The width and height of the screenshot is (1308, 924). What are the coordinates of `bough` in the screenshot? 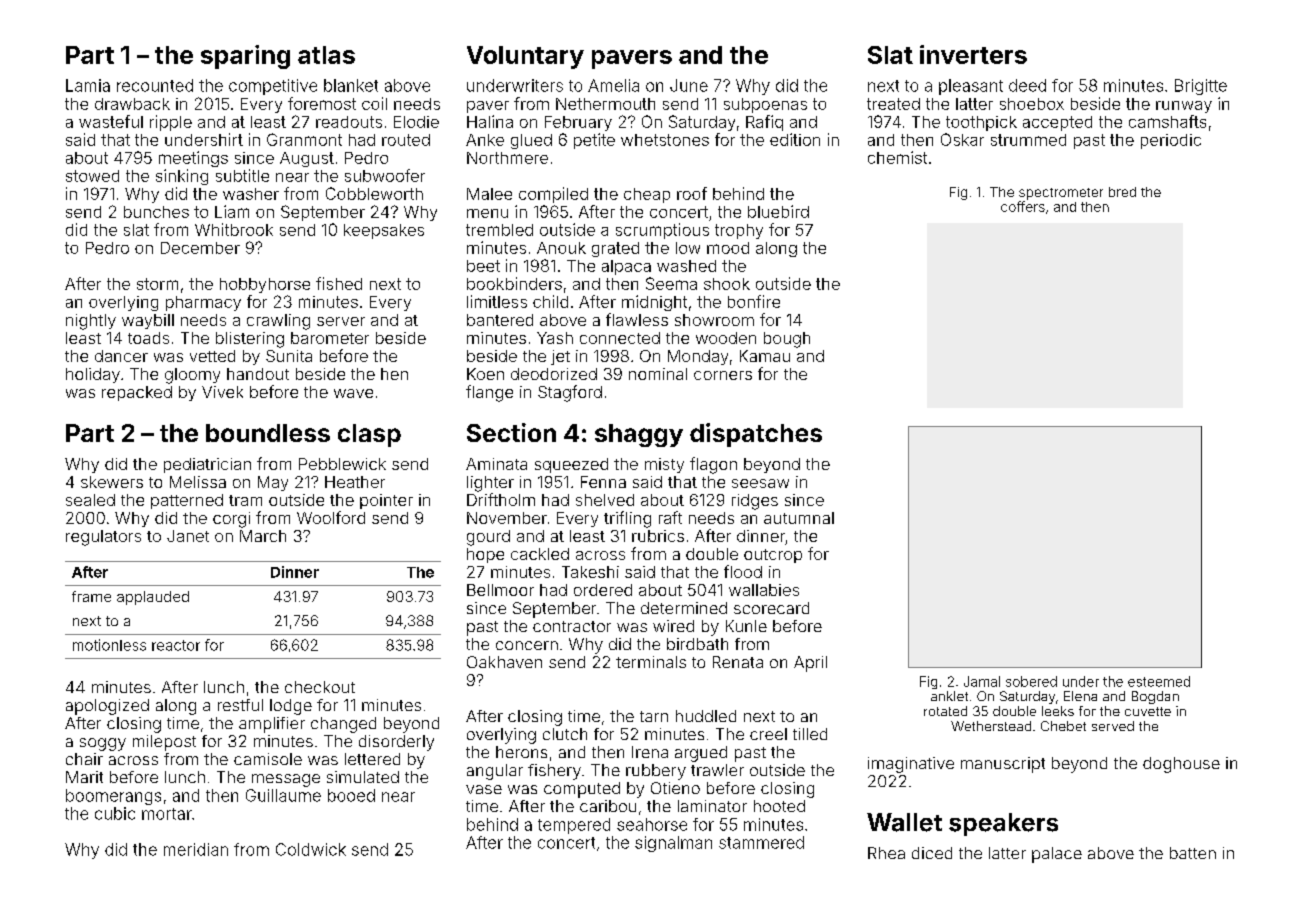 It's located at (787, 340).
